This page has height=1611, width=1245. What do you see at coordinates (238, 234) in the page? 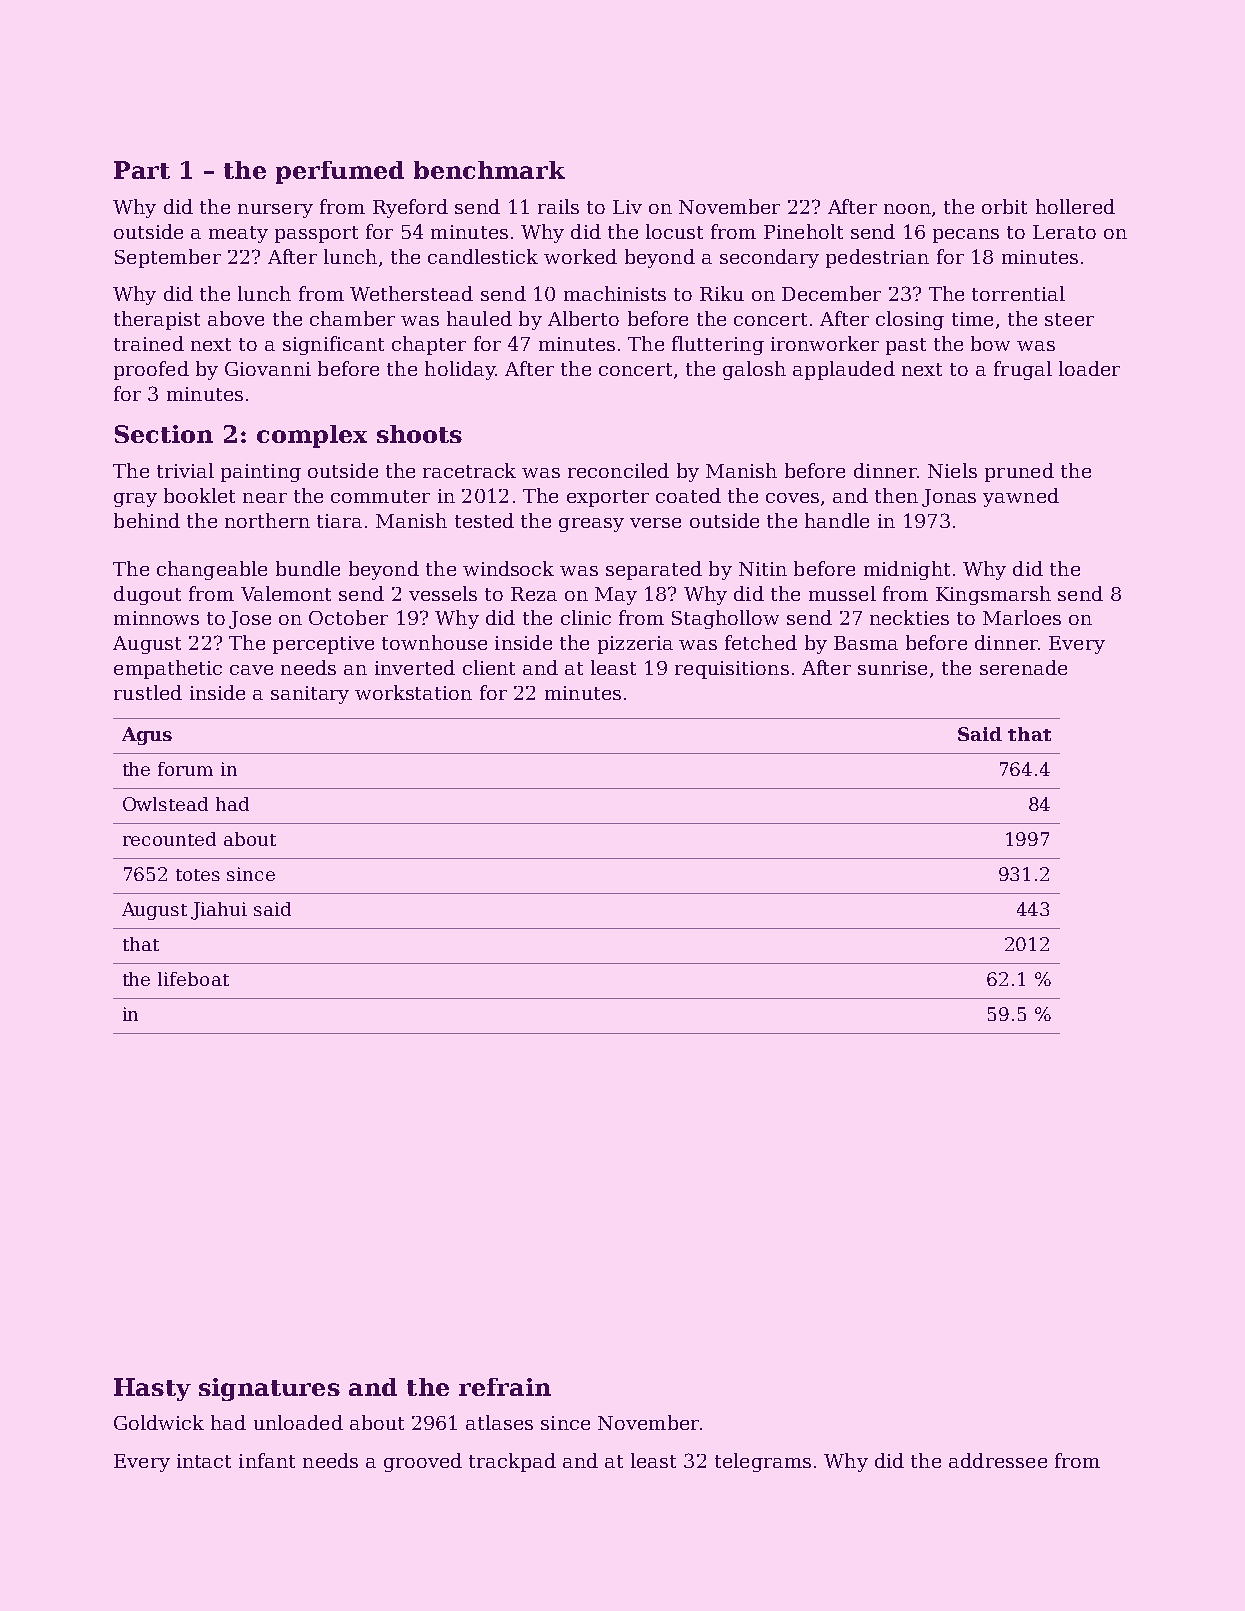
I see `meaty` at bounding box center [238, 234].
